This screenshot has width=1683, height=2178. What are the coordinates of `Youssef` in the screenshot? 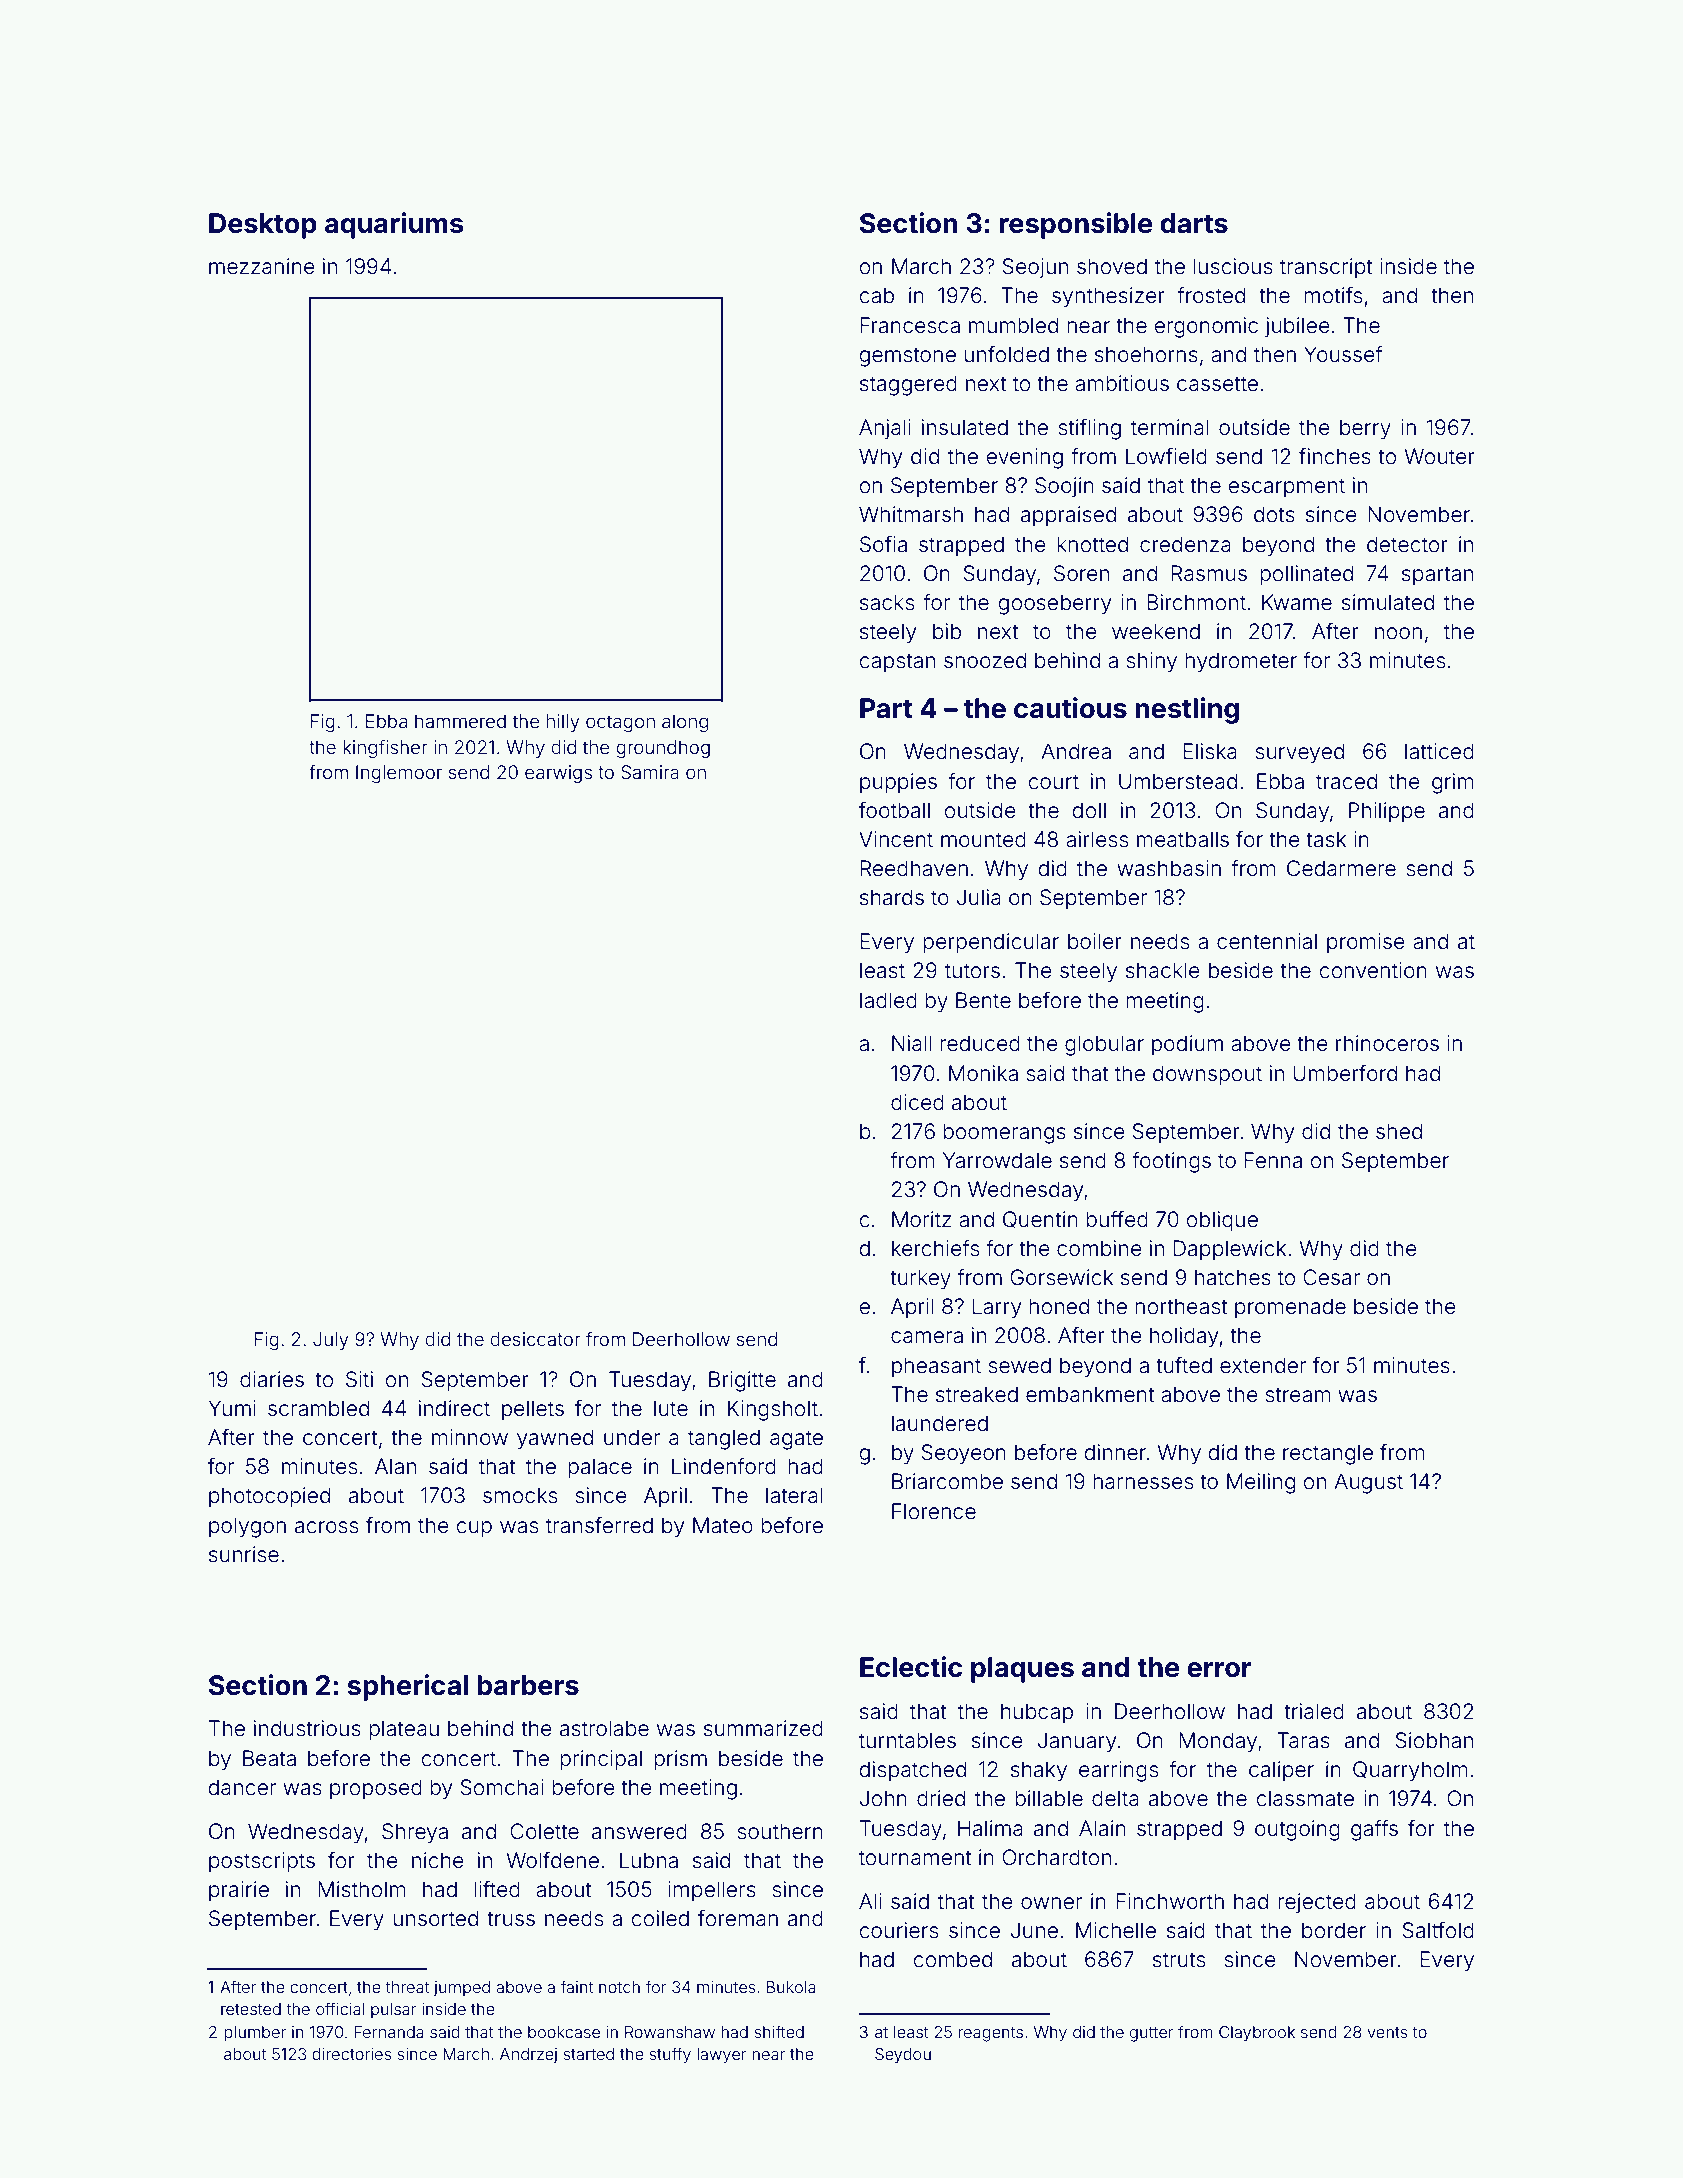 It's located at (1343, 354).
